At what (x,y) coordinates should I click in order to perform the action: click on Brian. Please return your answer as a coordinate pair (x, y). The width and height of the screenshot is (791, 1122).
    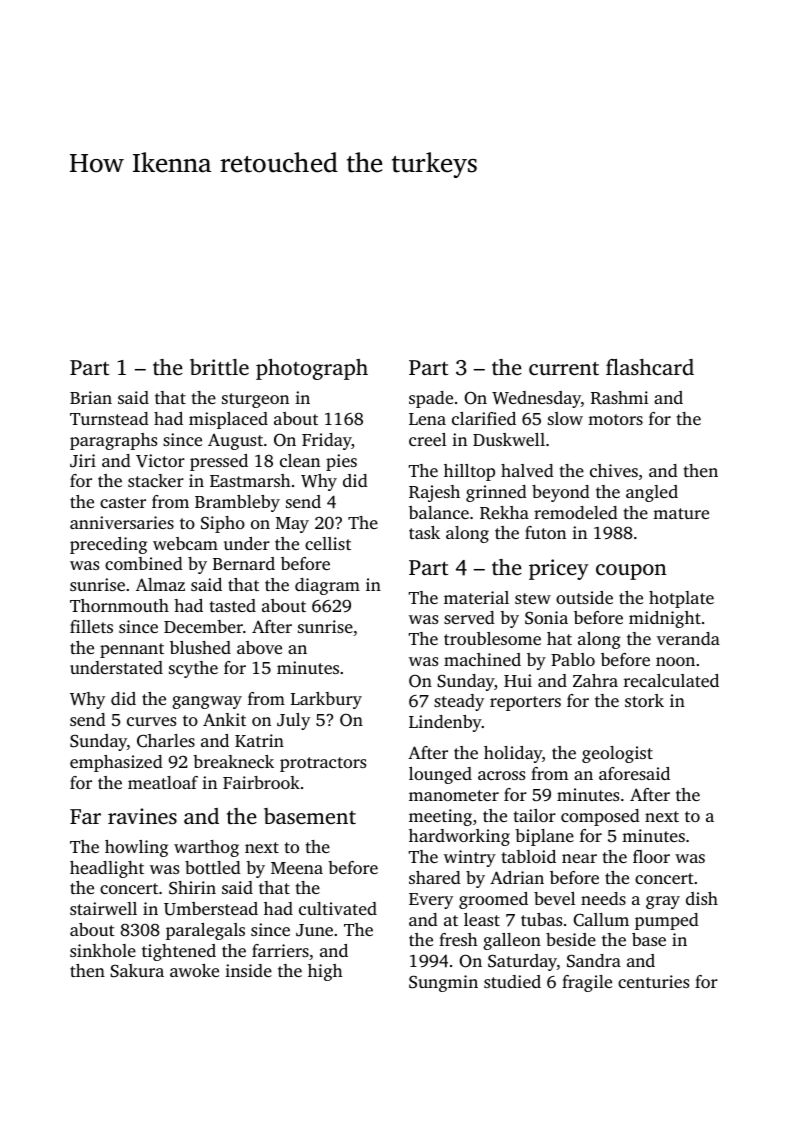
    Looking at the image, I should click on (91, 397).
